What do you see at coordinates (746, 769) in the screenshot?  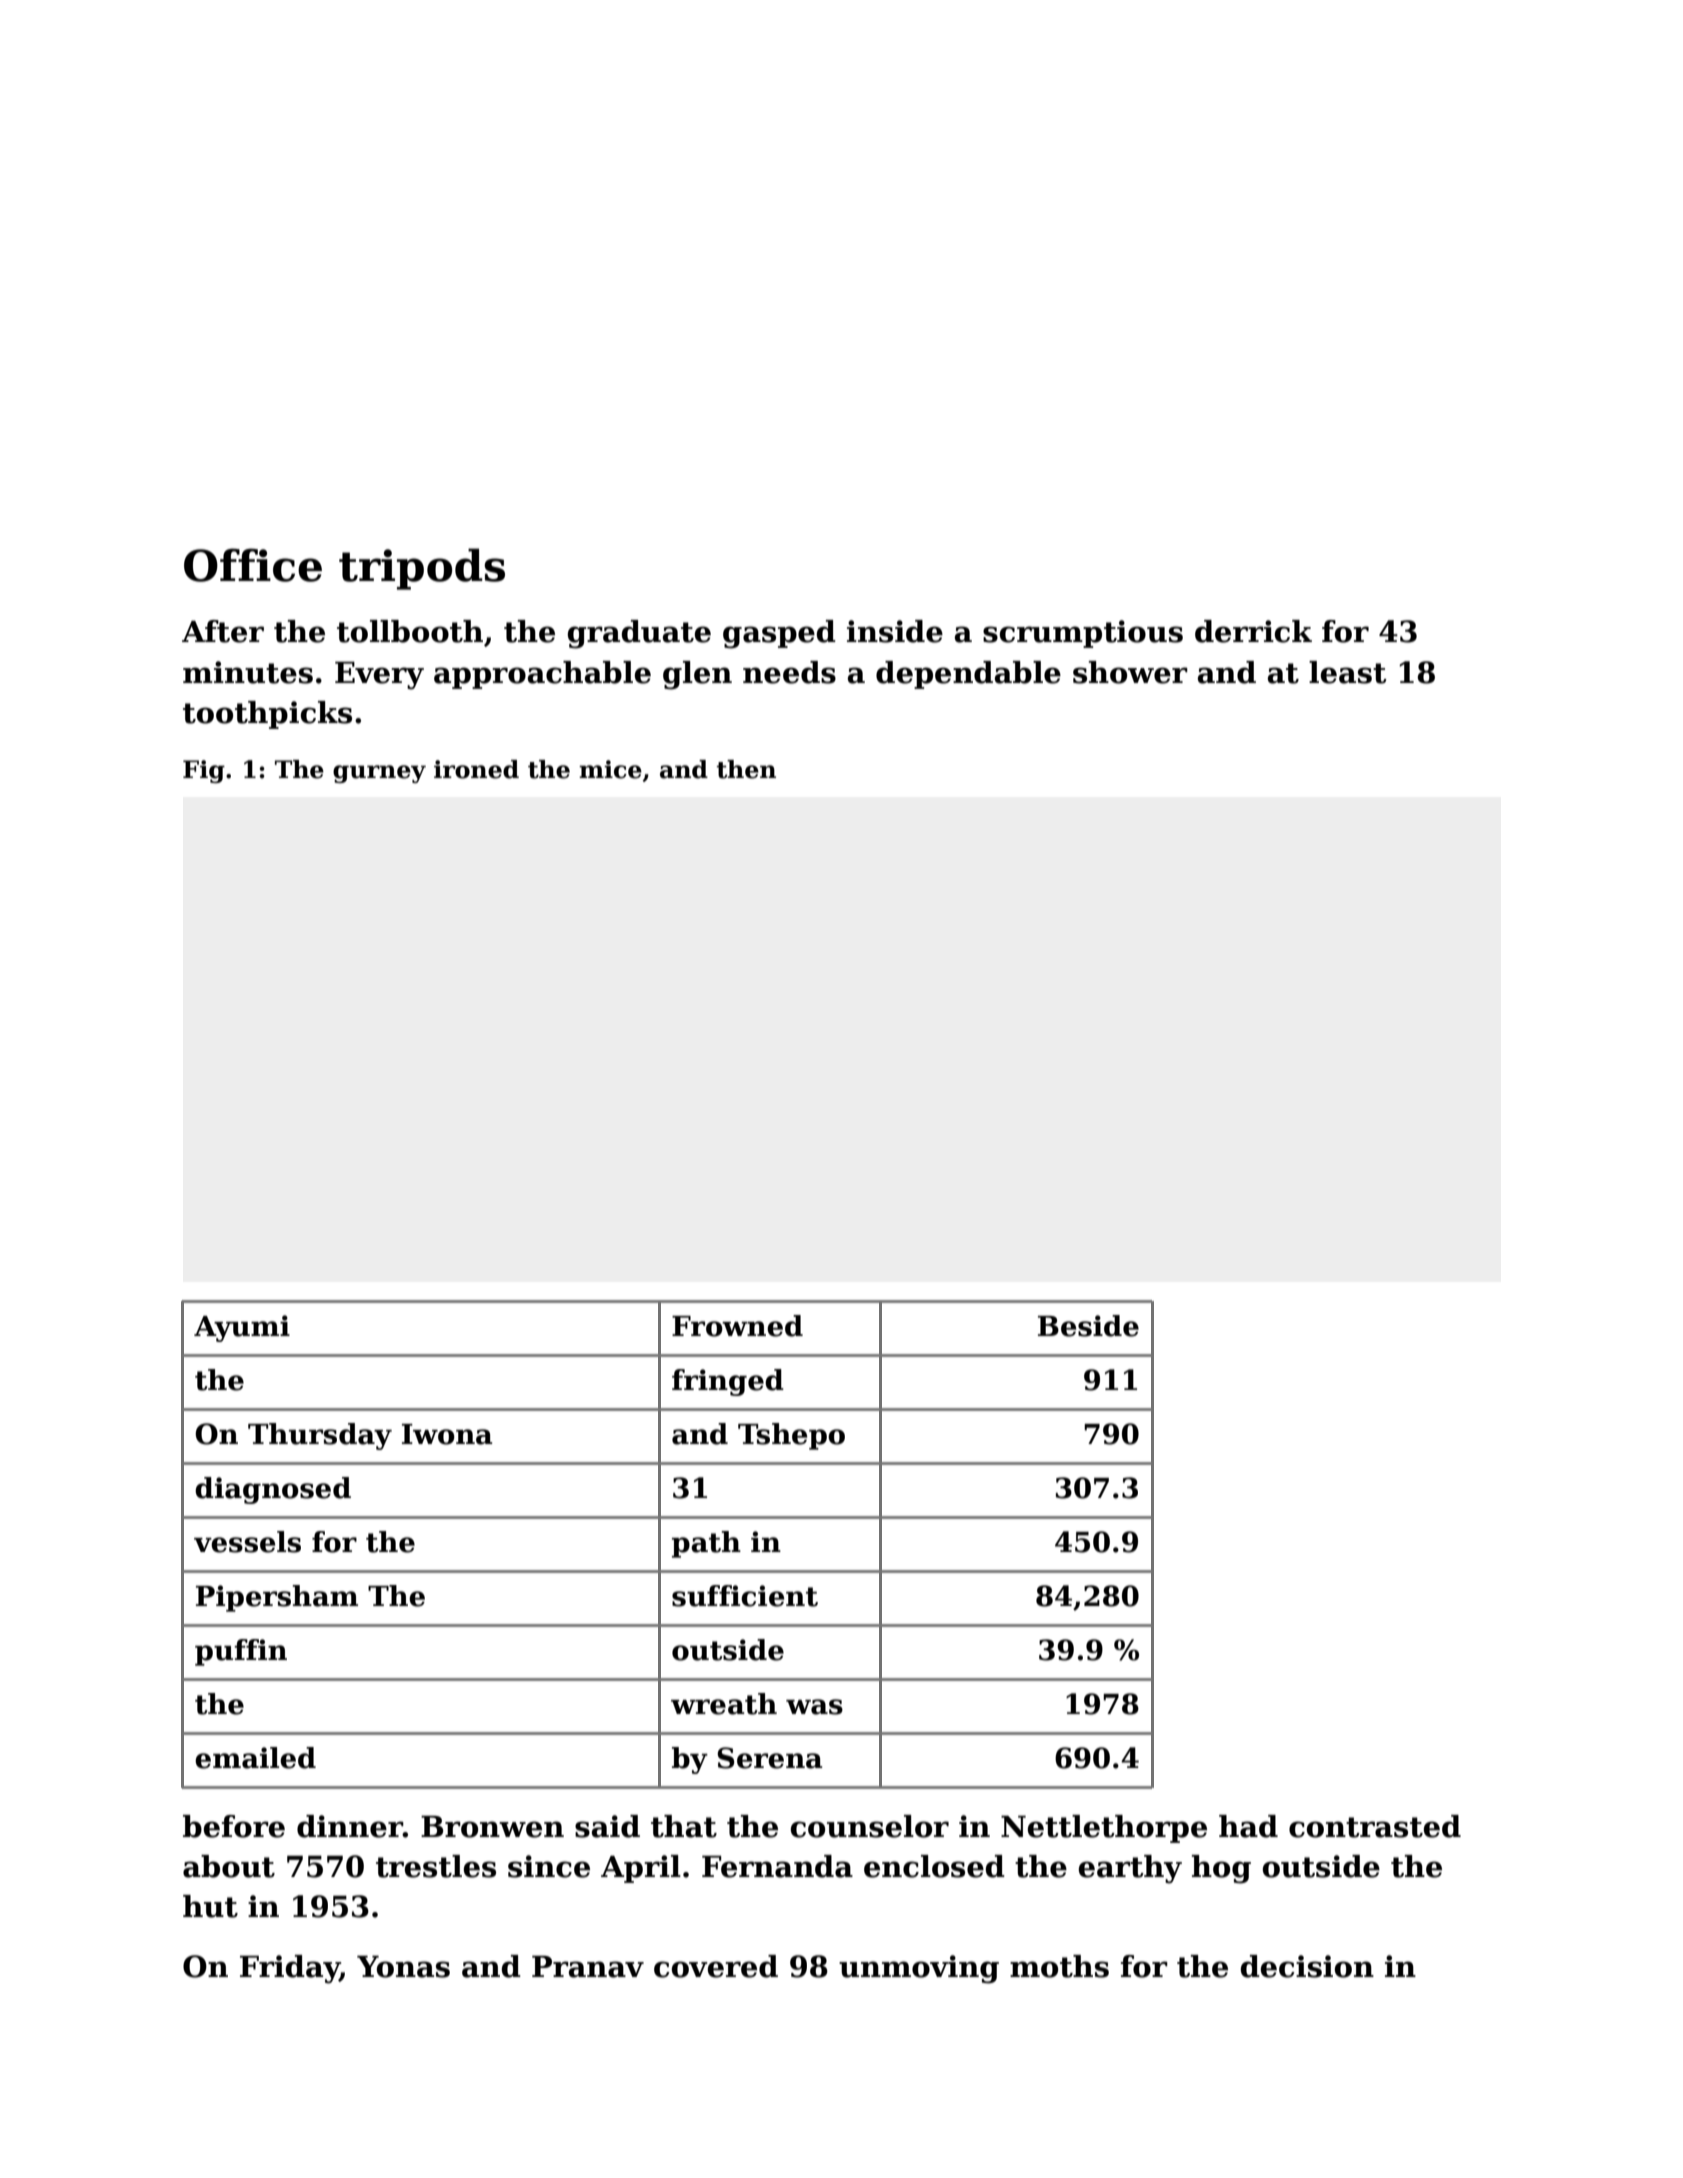 I see `then` at bounding box center [746, 769].
